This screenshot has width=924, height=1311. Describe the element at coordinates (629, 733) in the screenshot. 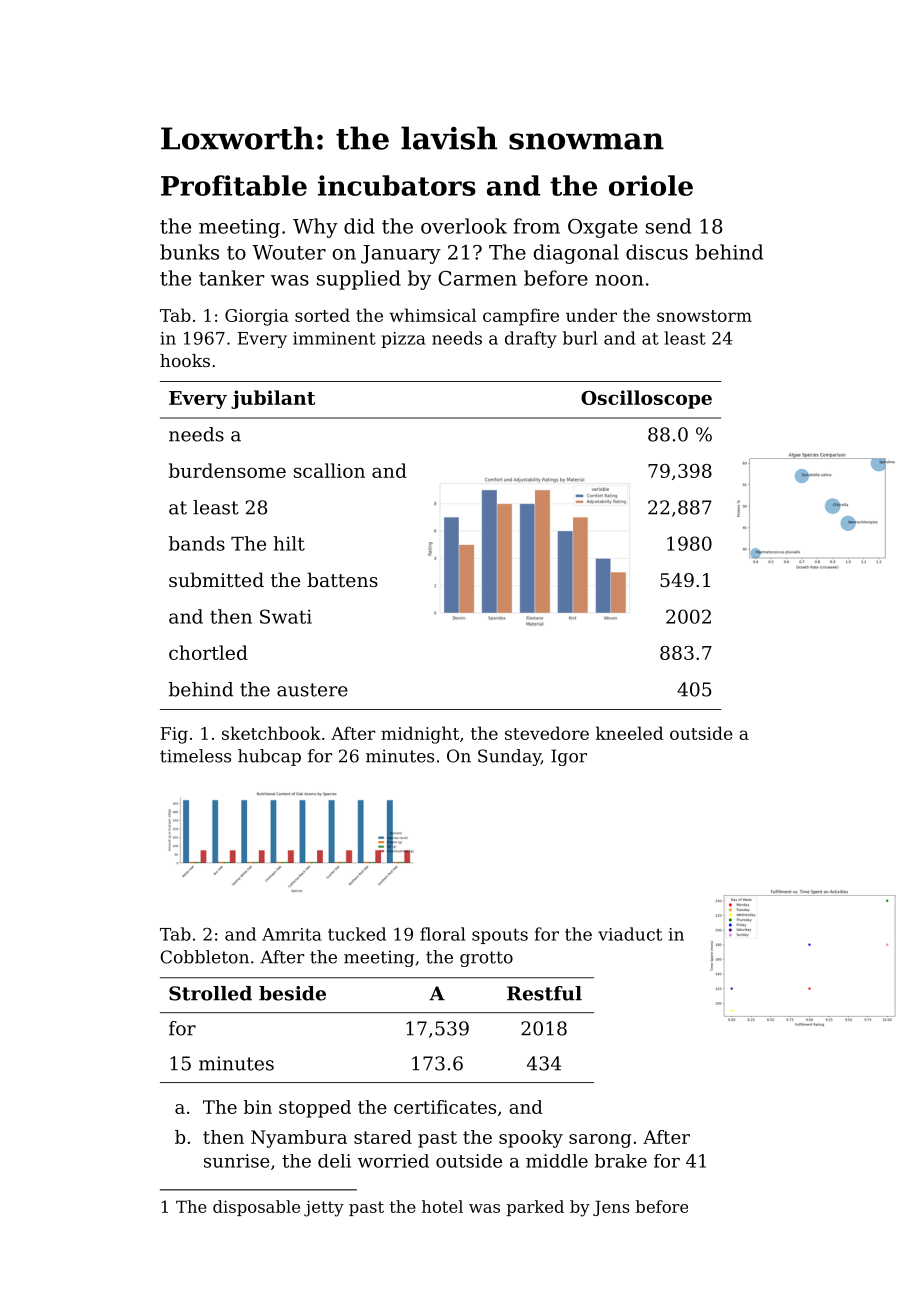

I see `kneeled` at that location.
